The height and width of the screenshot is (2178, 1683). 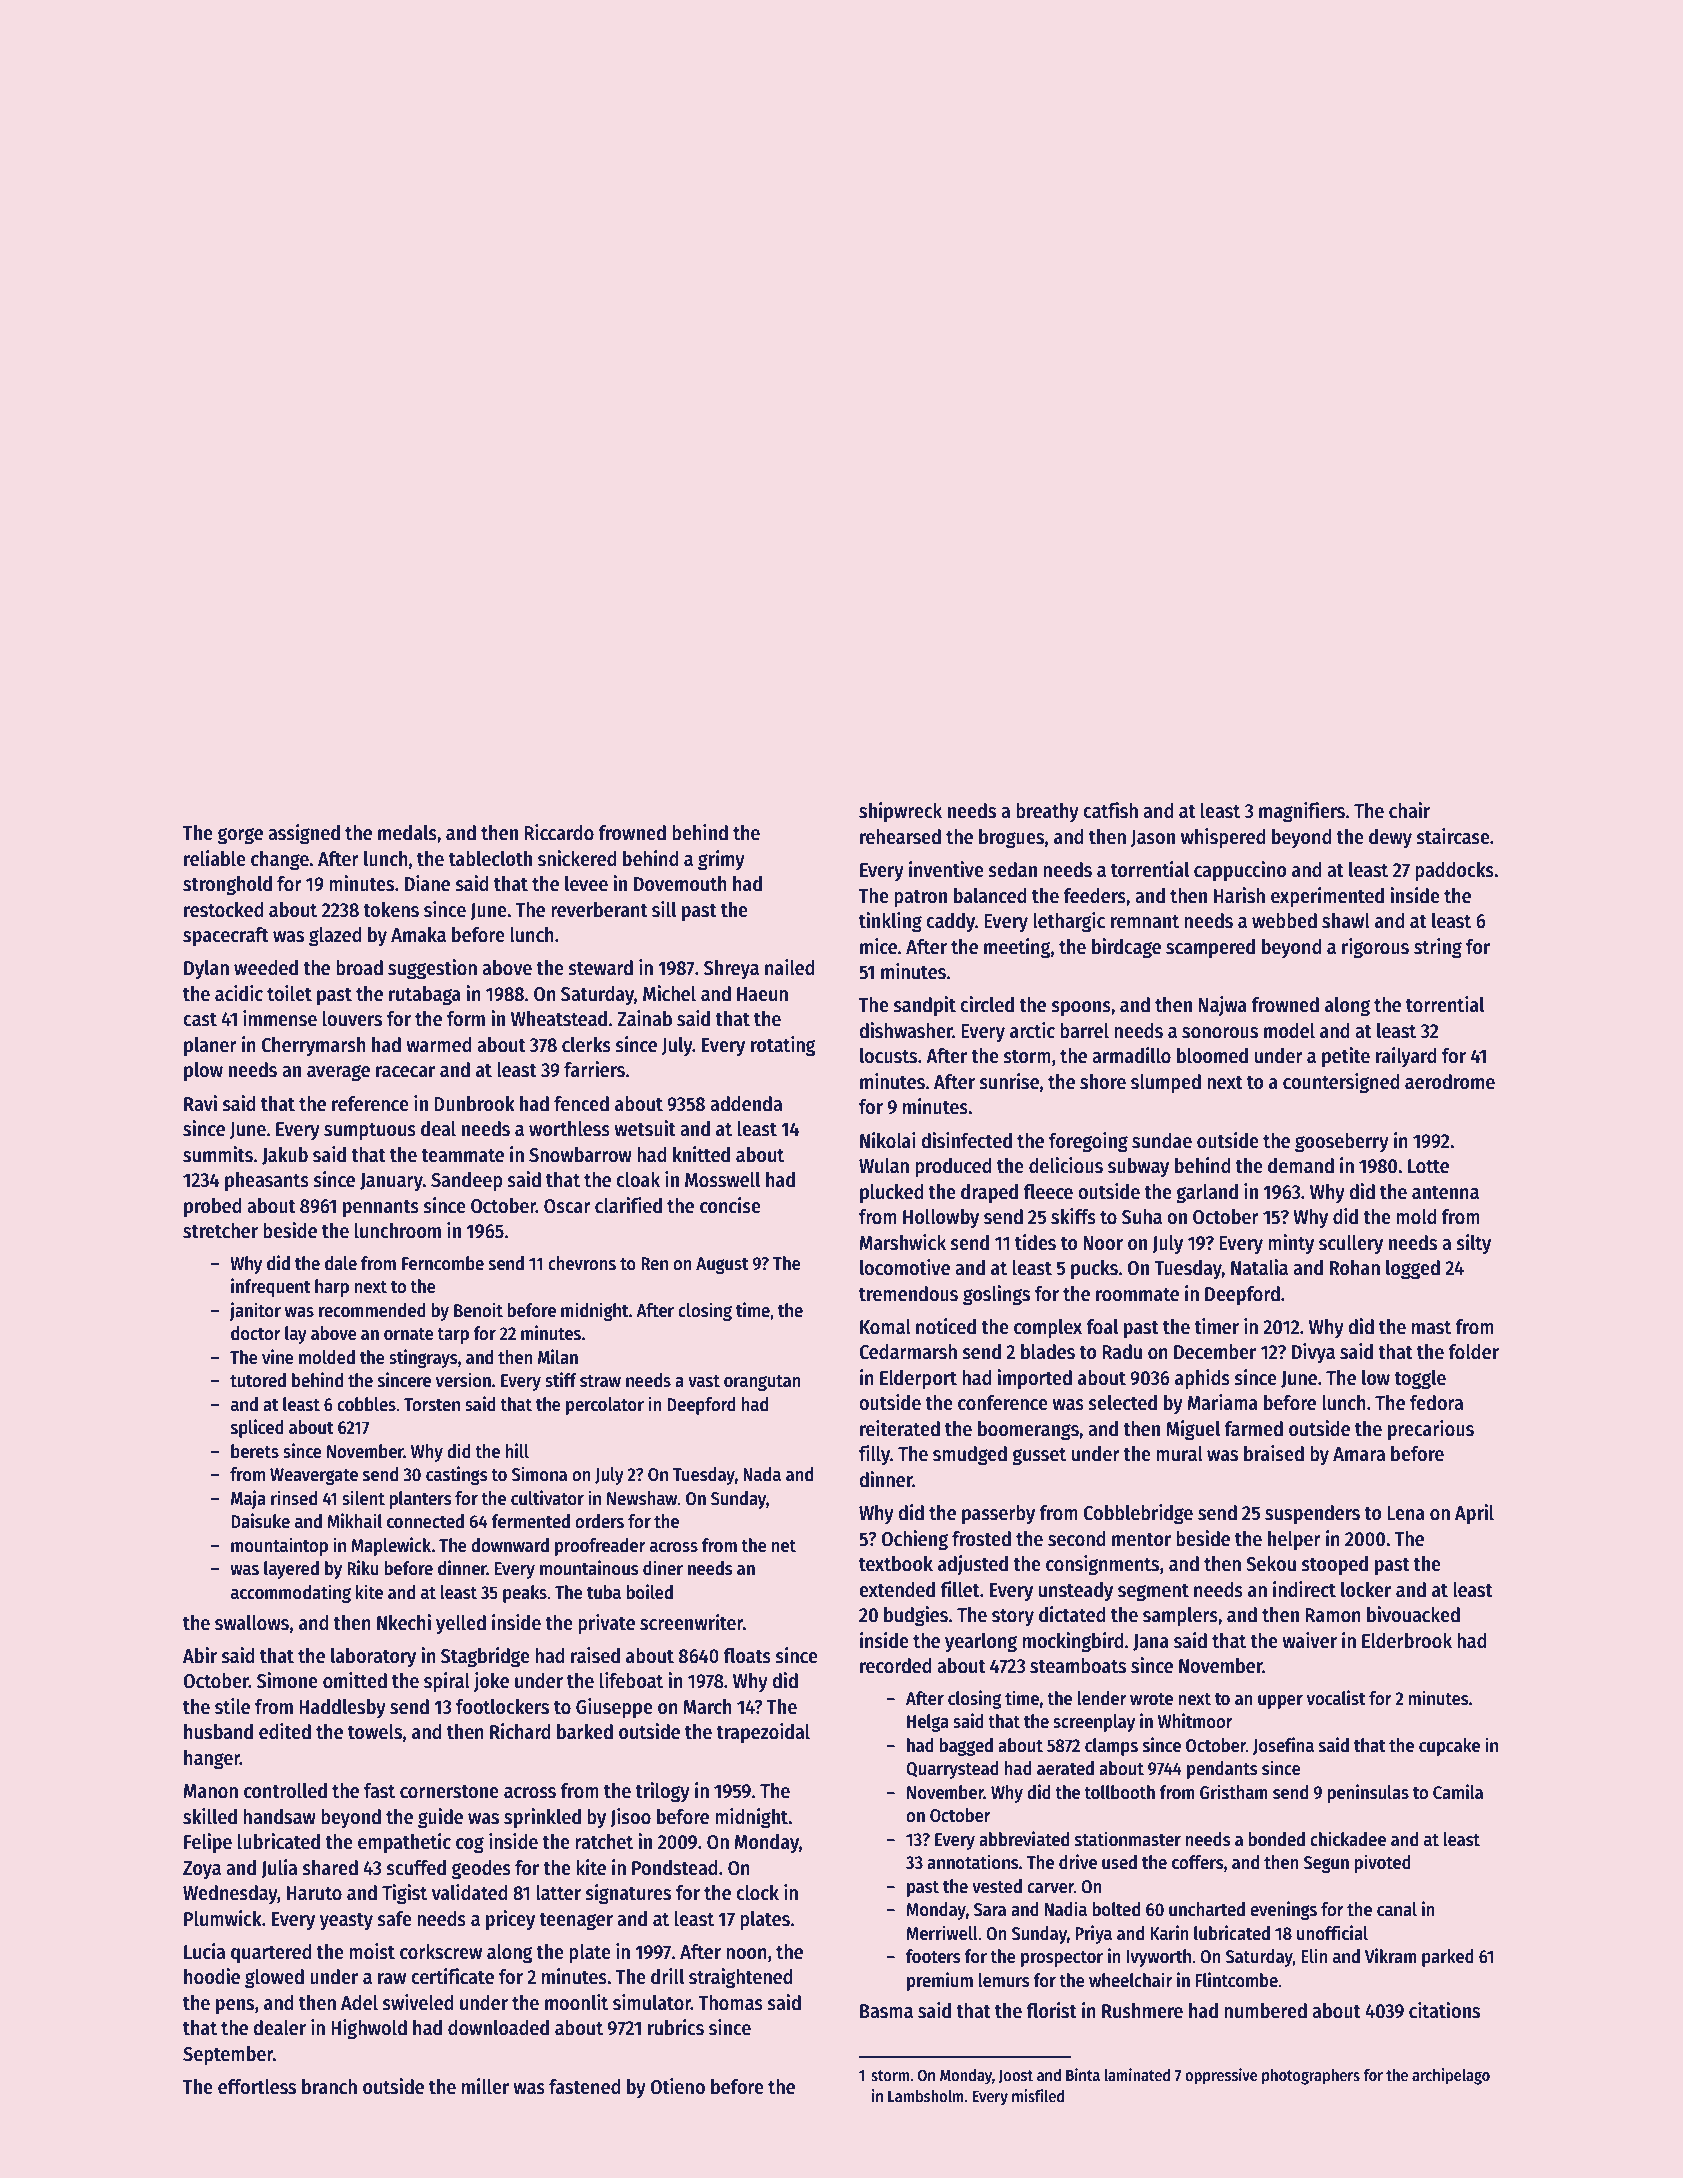 What do you see at coordinates (1302, 812) in the screenshot?
I see `magnifiers` at bounding box center [1302, 812].
